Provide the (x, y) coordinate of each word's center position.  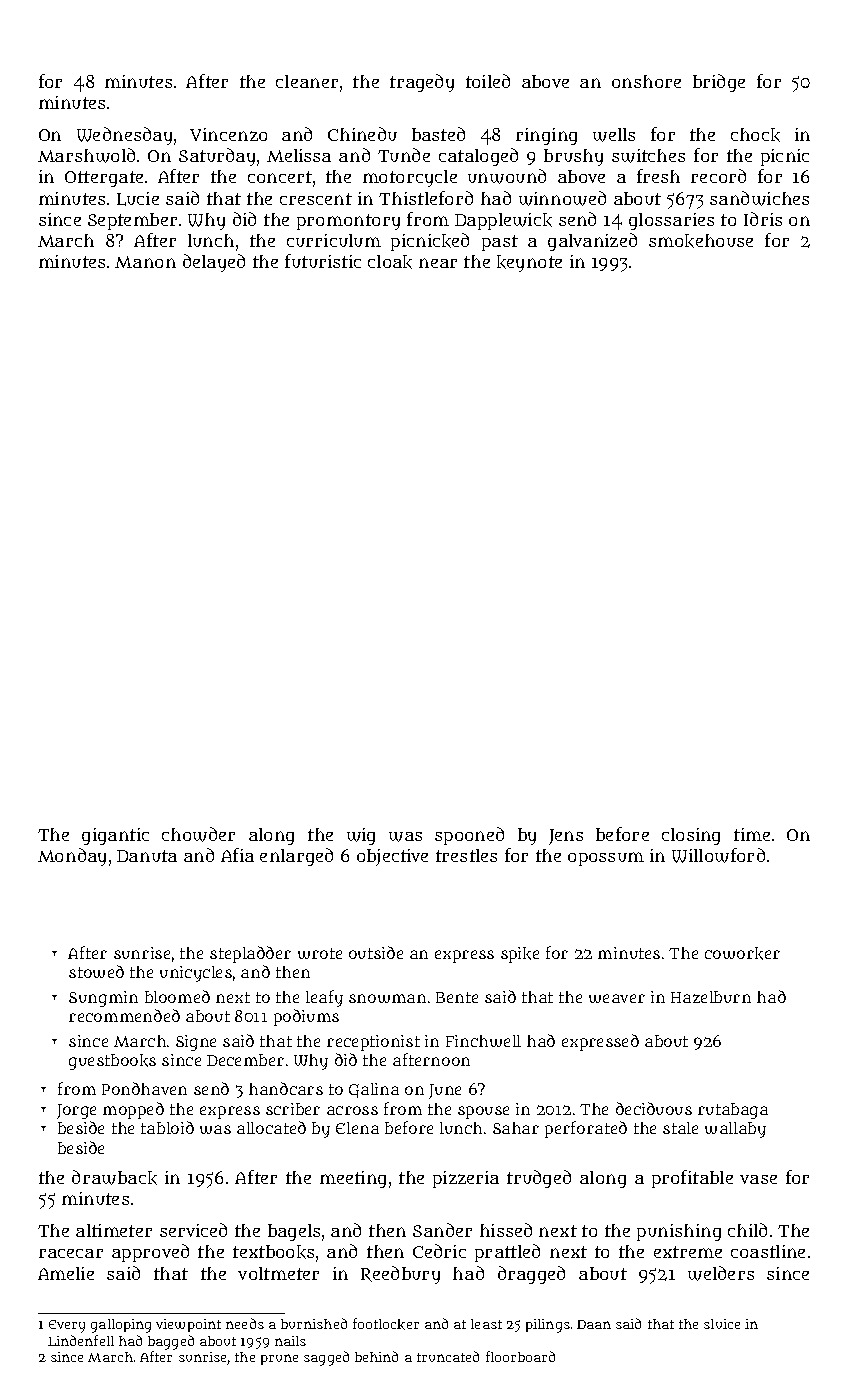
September (132, 221)
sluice (722, 1324)
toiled (488, 81)
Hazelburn (711, 997)
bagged (171, 1342)
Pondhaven (144, 1088)
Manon (145, 262)
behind (376, 1356)
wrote (320, 953)
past (500, 243)
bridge (719, 83)
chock (755, 135)
